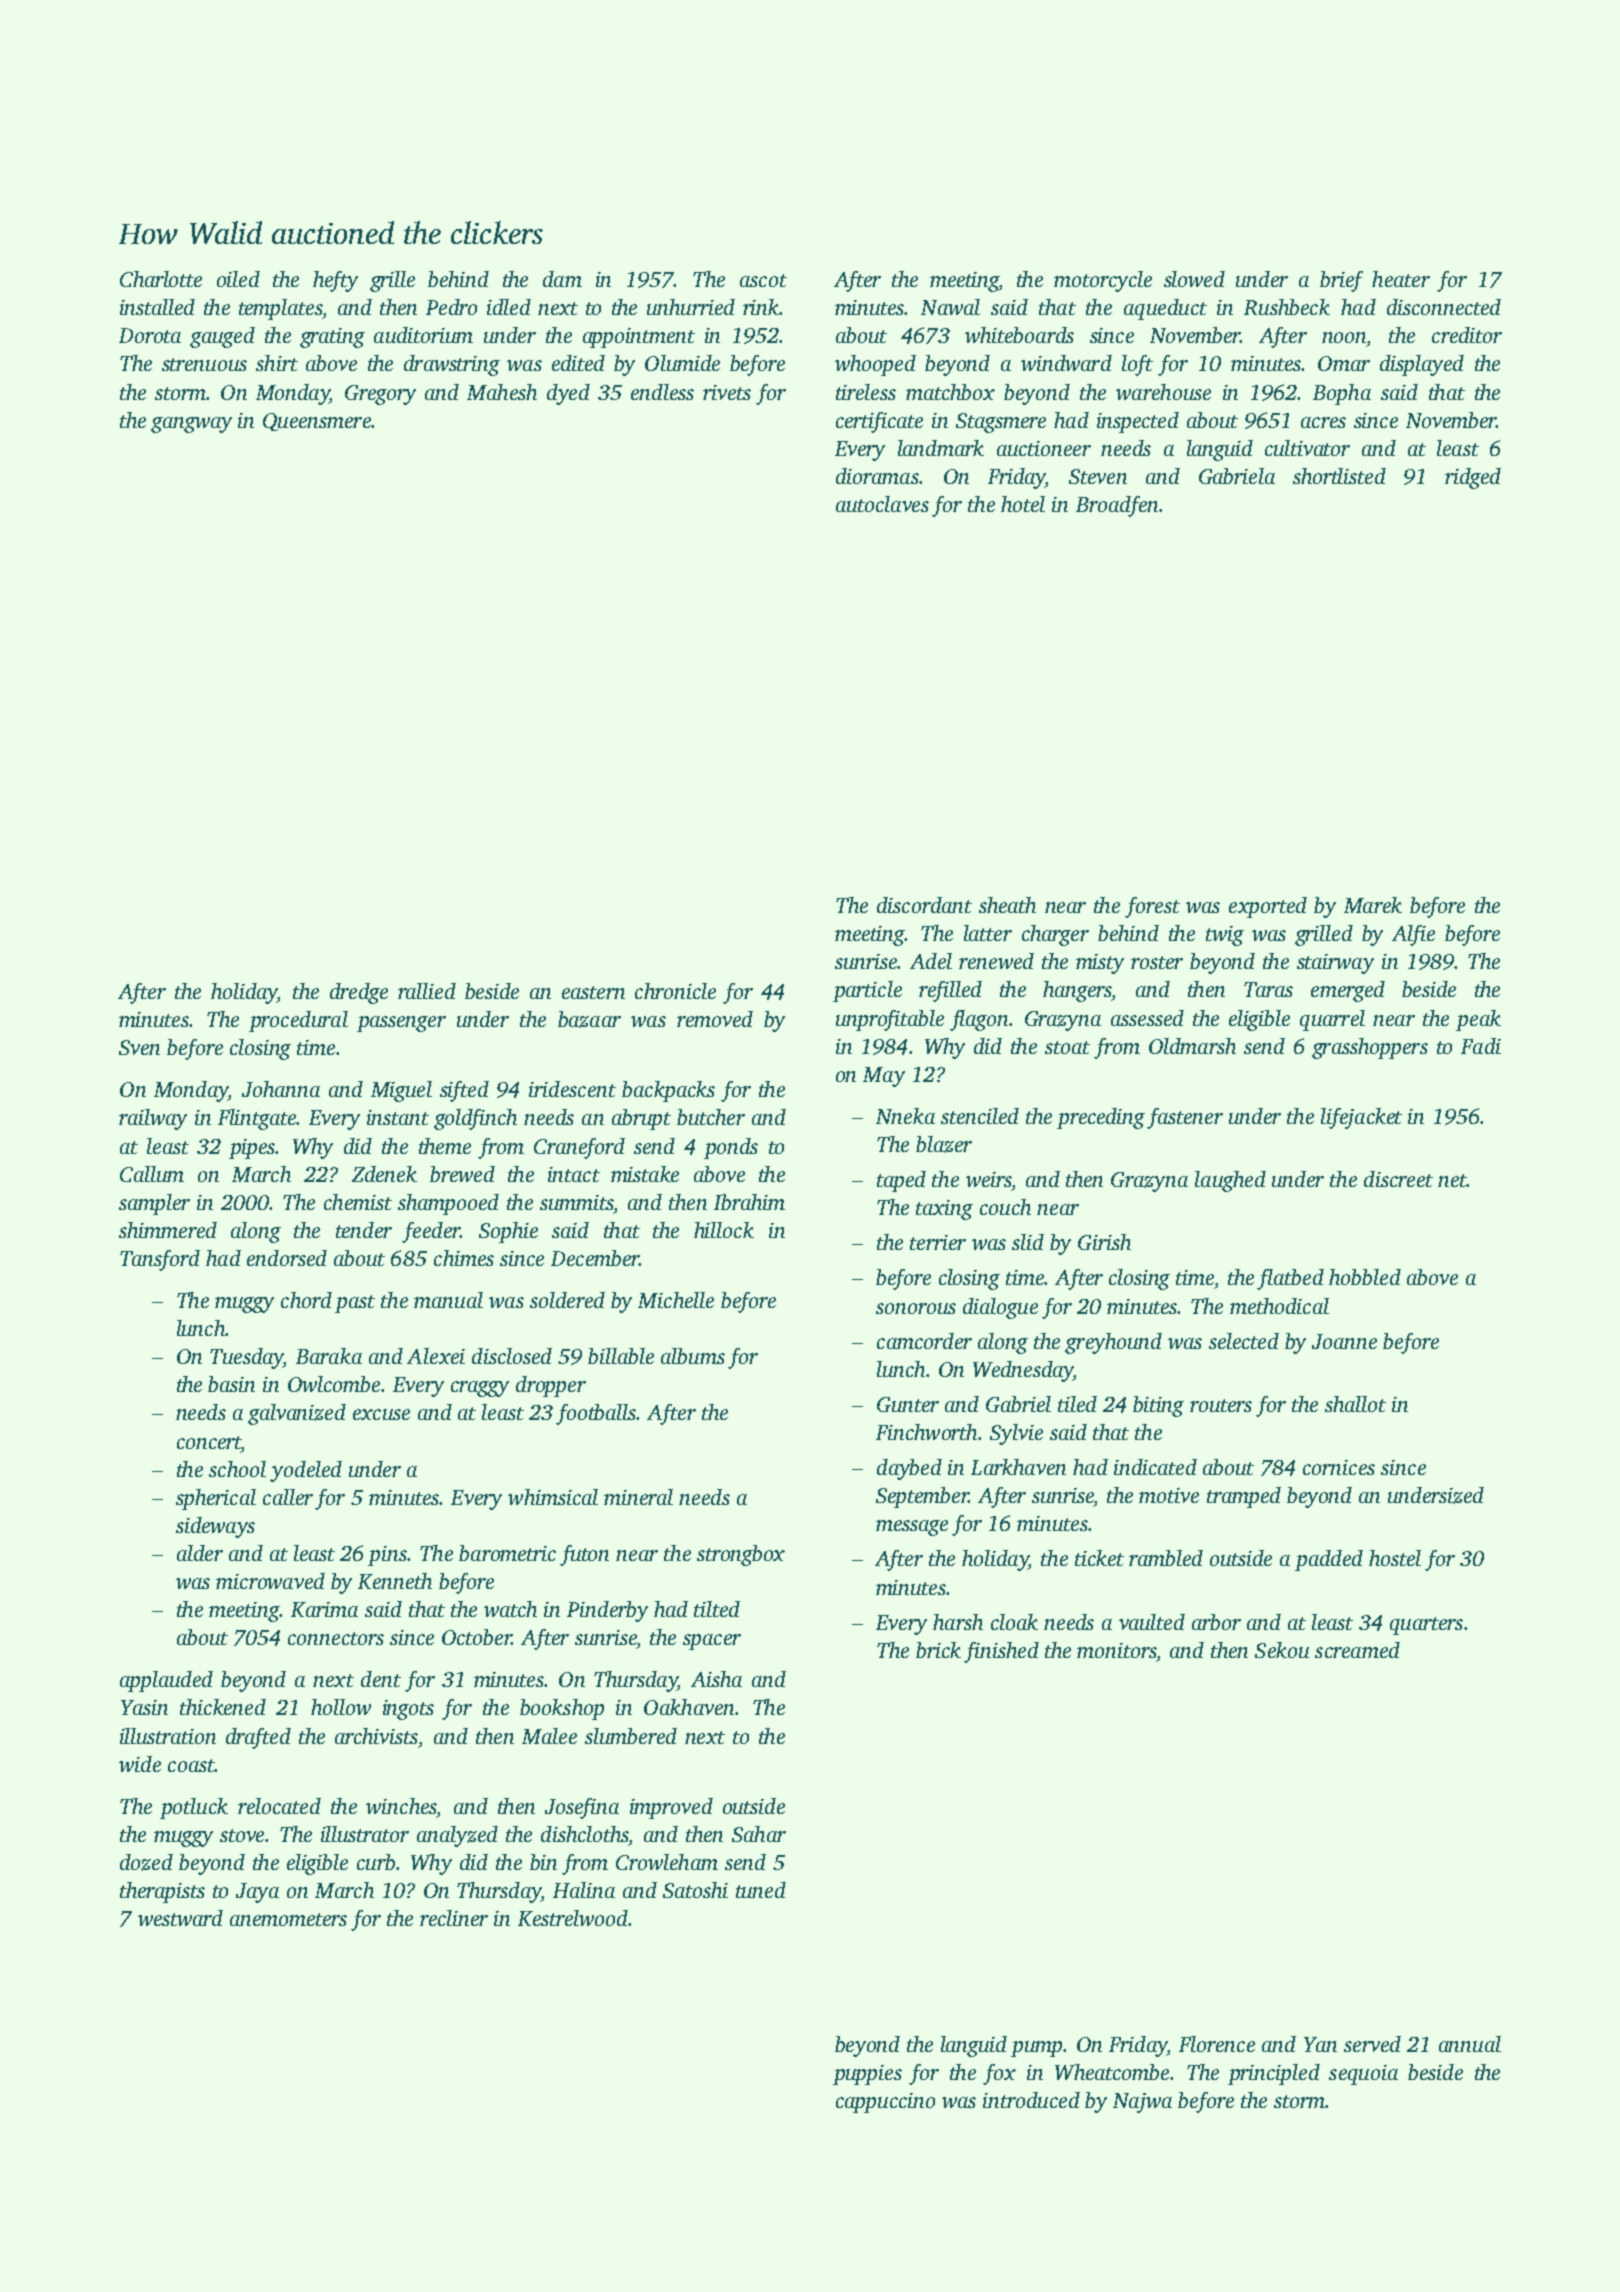 The image size is (1620, 2292). What do you see at coordinates (510, 1609) in the document?
I see `watch` at bounding box center [510, 1609].
